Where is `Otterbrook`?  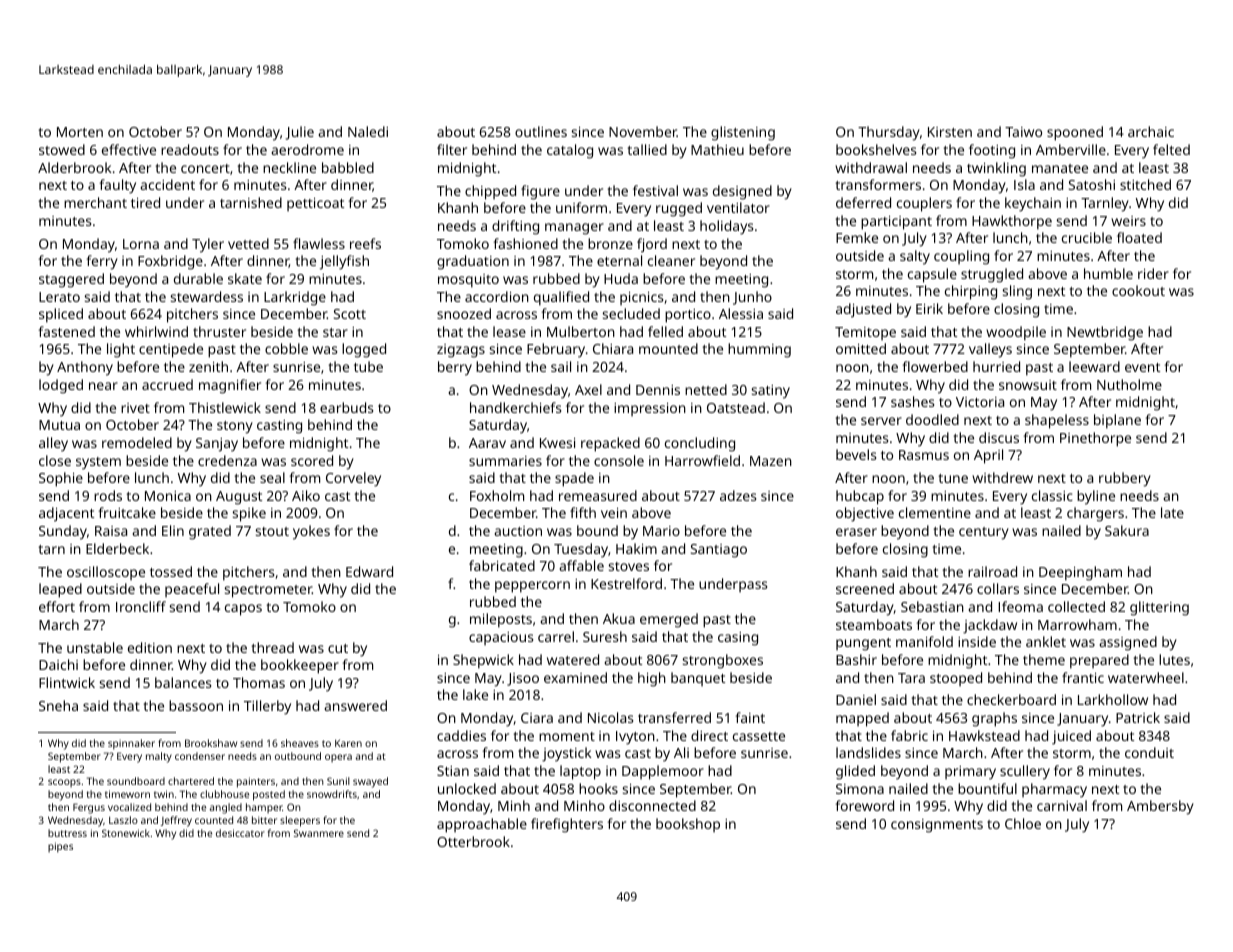
Otterbrook is located at coordinates (473, 841).
